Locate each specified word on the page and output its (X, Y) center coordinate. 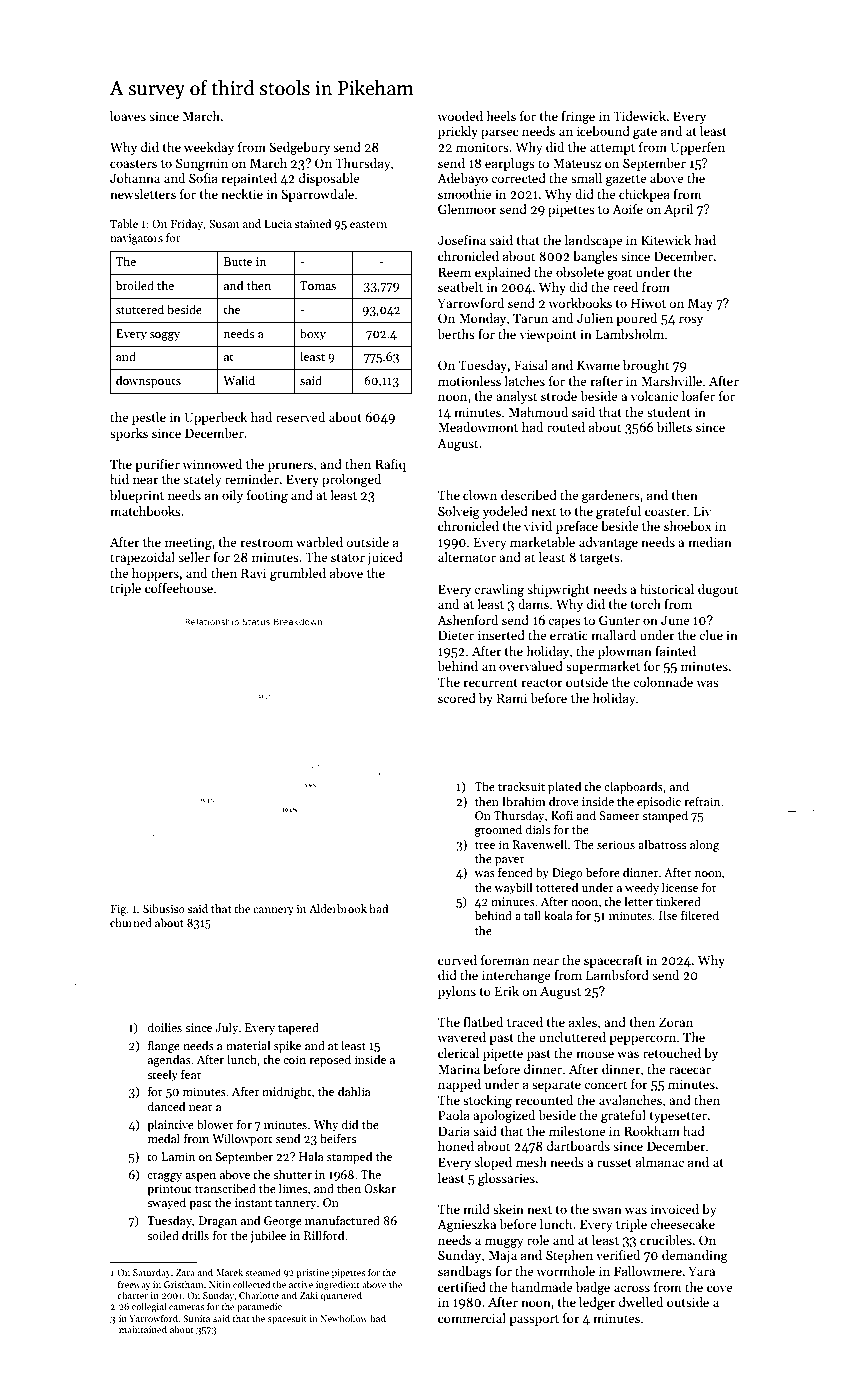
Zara (185, 1272)
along (704, 845)
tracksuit (521, 786)
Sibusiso (164, 908)
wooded (460, 116)
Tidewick (640, 116)
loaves (128, 116)
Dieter (456, 635)
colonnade (663, 682)
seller (194, 557)
